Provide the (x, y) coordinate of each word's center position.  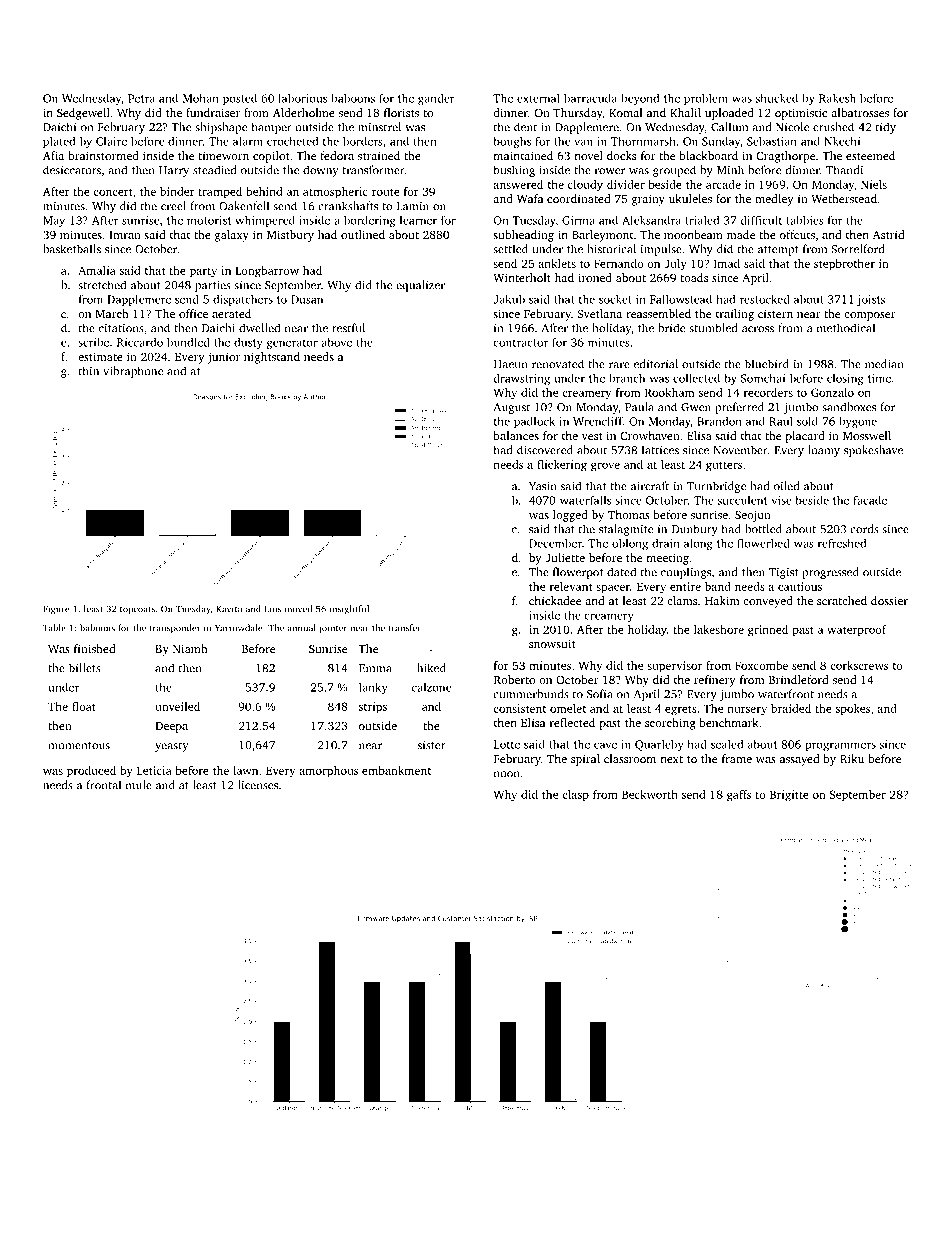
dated (621, 572)
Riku (852, 758)
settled (510, 249)
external (538, 98)
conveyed (768, 602)
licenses (258, 785)
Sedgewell (83, 114)
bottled (763, 529)
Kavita (229, 609)
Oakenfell (244, 206)
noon (507, 774)
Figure (56, 610)
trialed (702, 220)
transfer (404, 628)
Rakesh (837, 98)
